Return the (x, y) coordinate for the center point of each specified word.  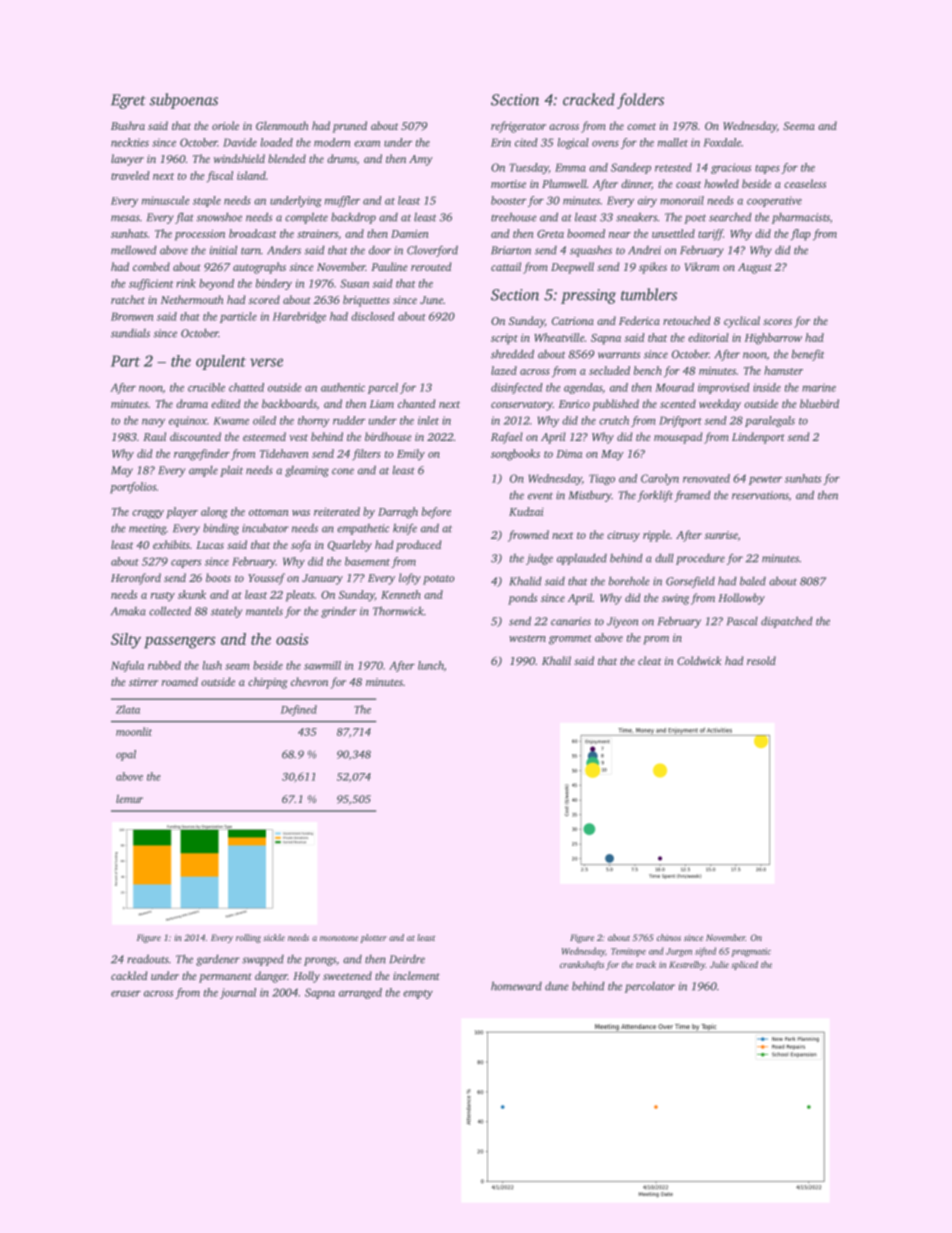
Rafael (507, 438)
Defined (299, 710)
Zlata (128, 709)
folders (640, 101)
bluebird (819, 403)
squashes (591, 251)
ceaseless (805, 183)
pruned (349, 127)
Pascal (742, 621)
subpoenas (184, 101)
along (214, 513)
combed (151, 266)
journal (238, 993)
